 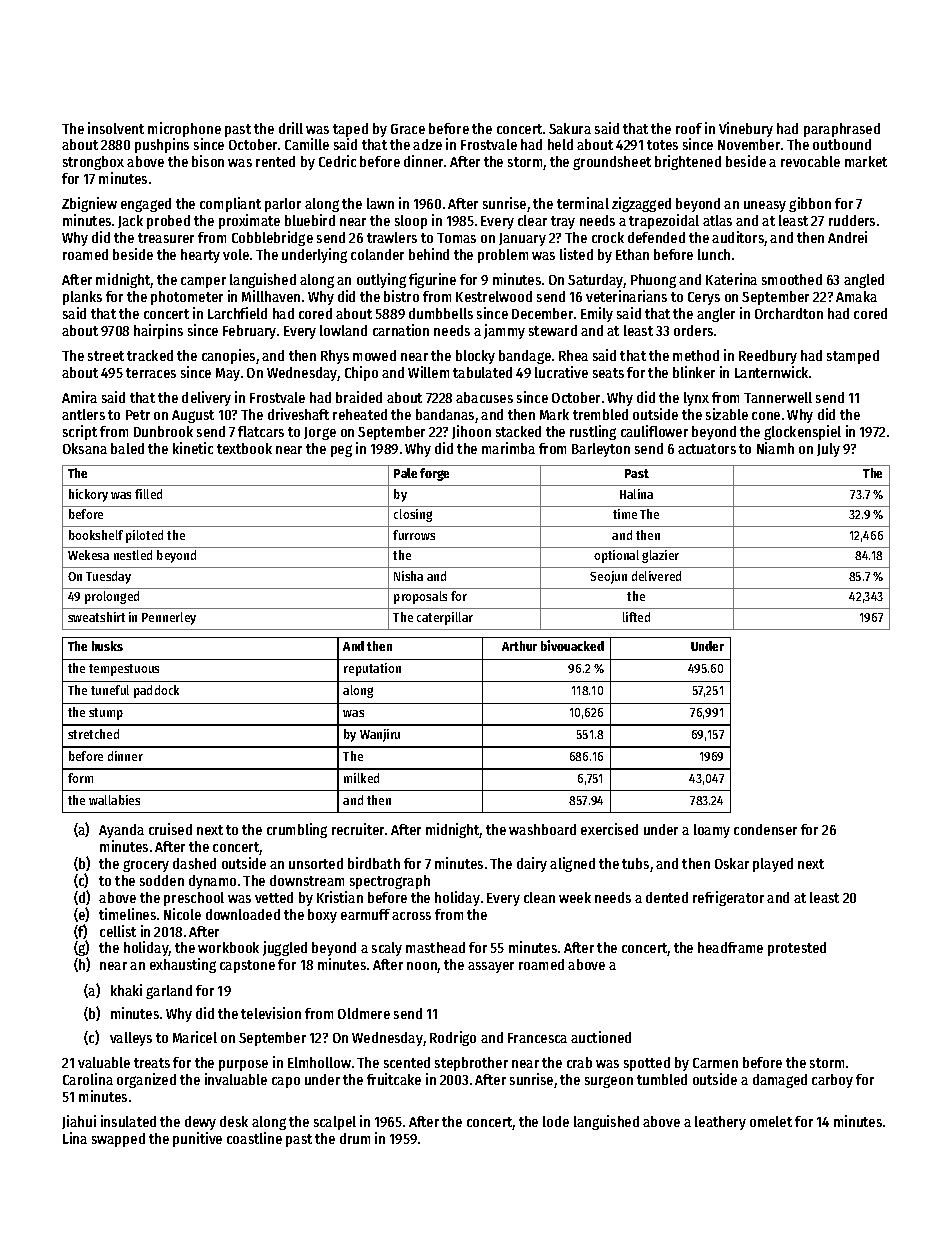 What do you see at coordinates (131, 1039) in the screenshot?
I see `valleys` at bounding box center [131, 1039].
